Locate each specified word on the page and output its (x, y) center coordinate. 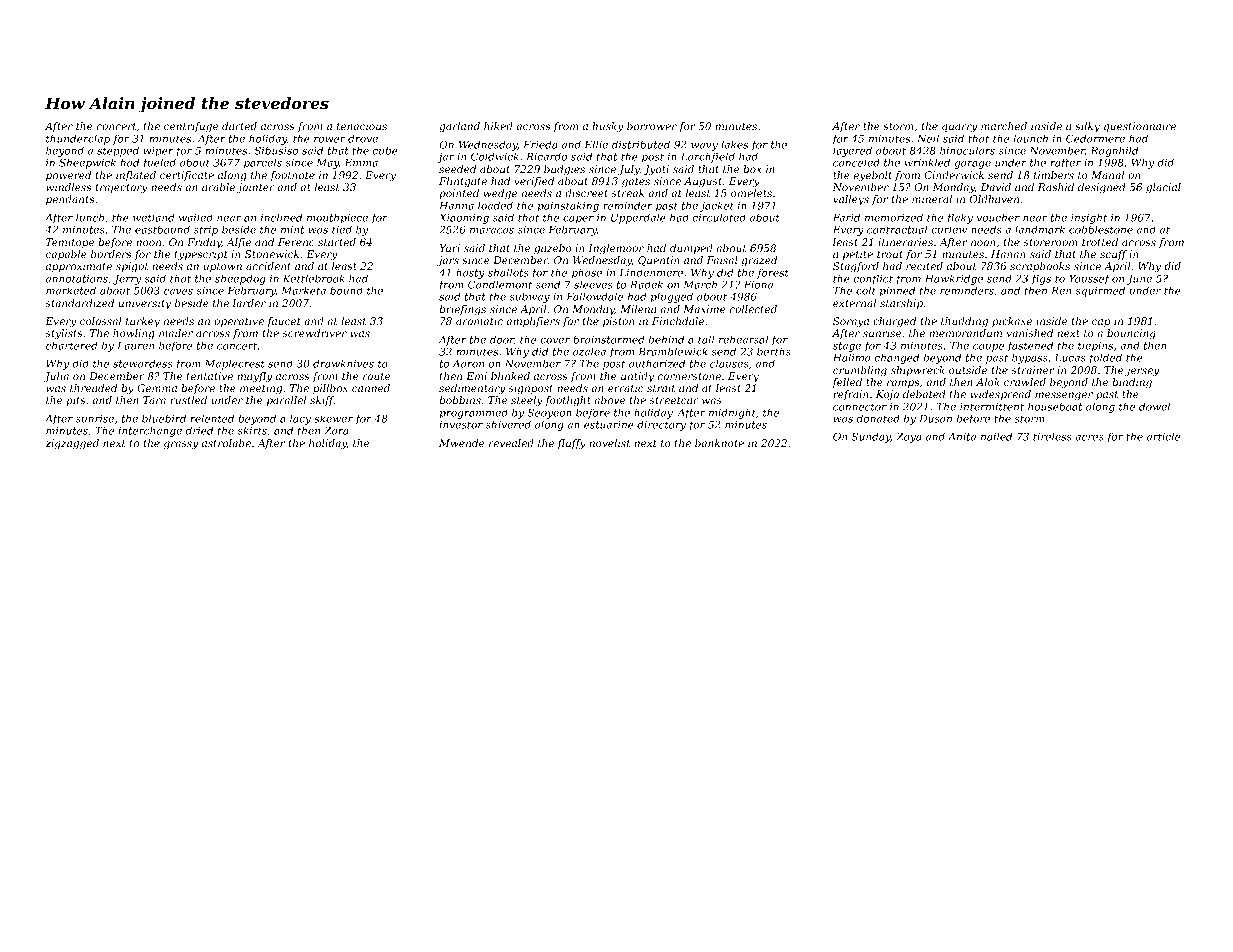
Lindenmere (651, 272)
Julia (56, 377)
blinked (510, 376)
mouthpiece (337, 218)
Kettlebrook (314, 278)
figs (1041, 279)
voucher (998, 217)
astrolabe (226, 443)
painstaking (568, 206)
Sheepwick (87, 163)
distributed (641, 144)
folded (1105, 358)
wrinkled (927, 162)
